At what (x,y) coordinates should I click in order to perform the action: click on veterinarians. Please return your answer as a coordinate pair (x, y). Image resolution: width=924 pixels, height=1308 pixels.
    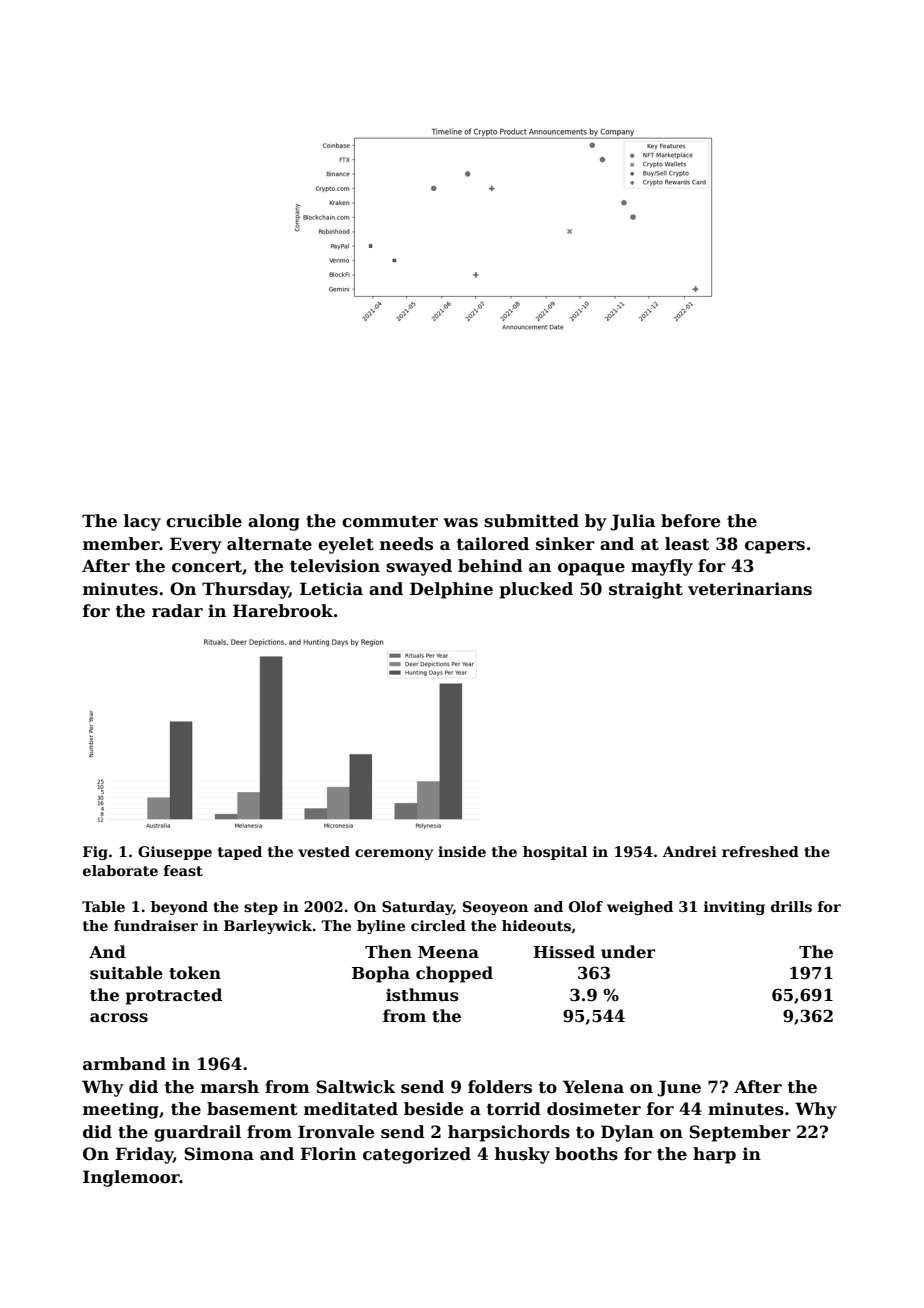
    Looking at the image, I should click on (750, 589).
